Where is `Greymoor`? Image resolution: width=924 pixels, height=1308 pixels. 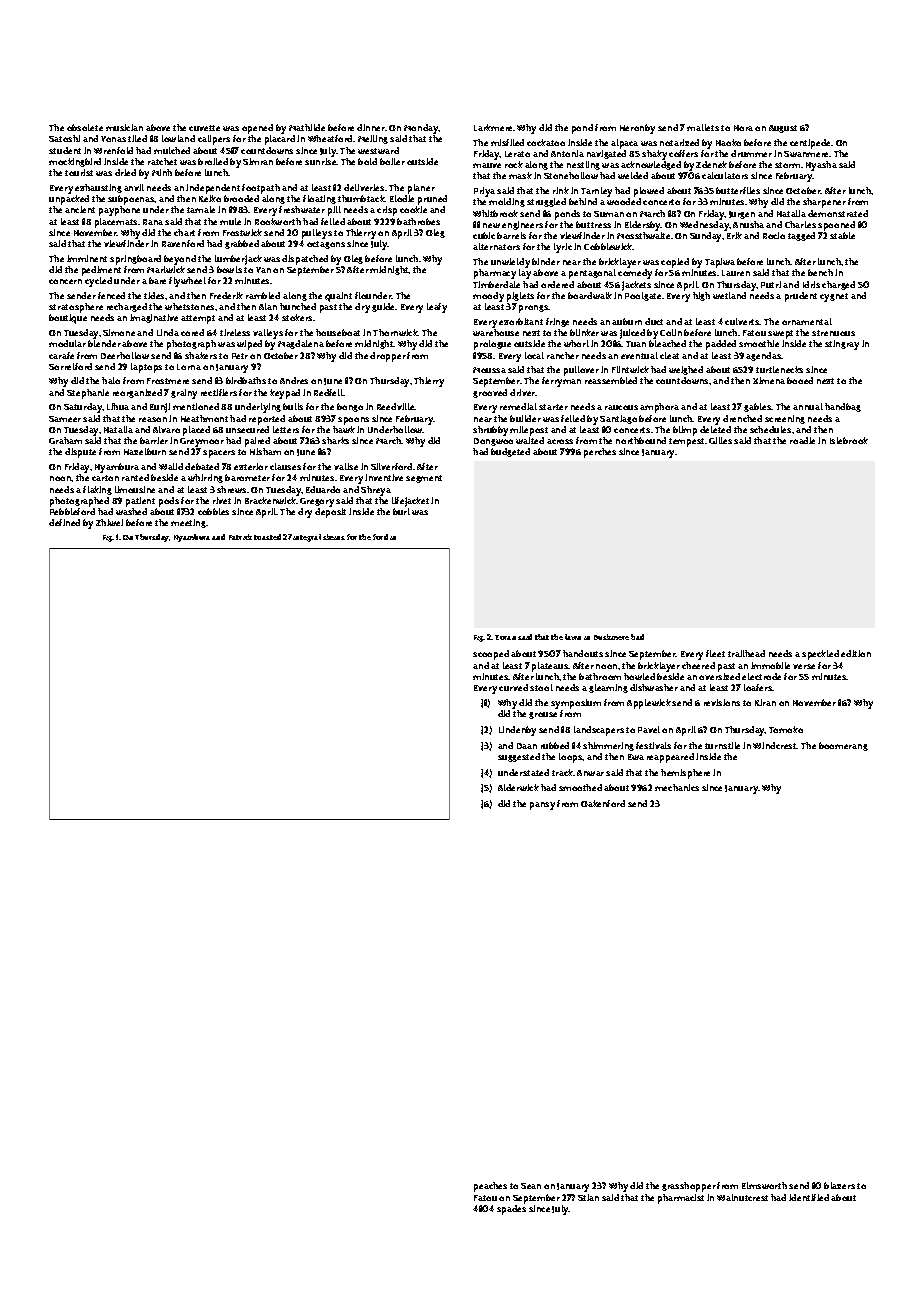 Greymoor is located at coordinates (202, 442).
